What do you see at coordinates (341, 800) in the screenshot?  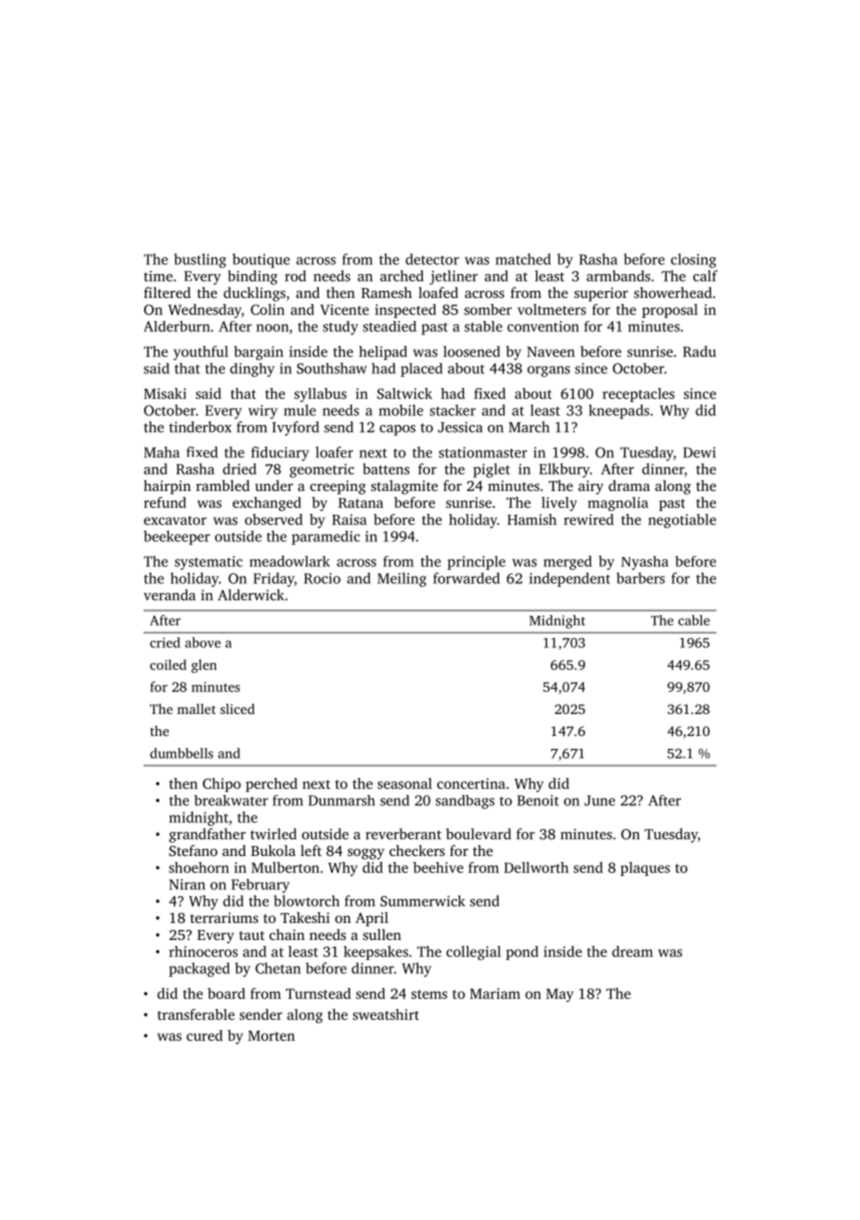 I see `Dunmarsh` at bounding box center [341, 800].
